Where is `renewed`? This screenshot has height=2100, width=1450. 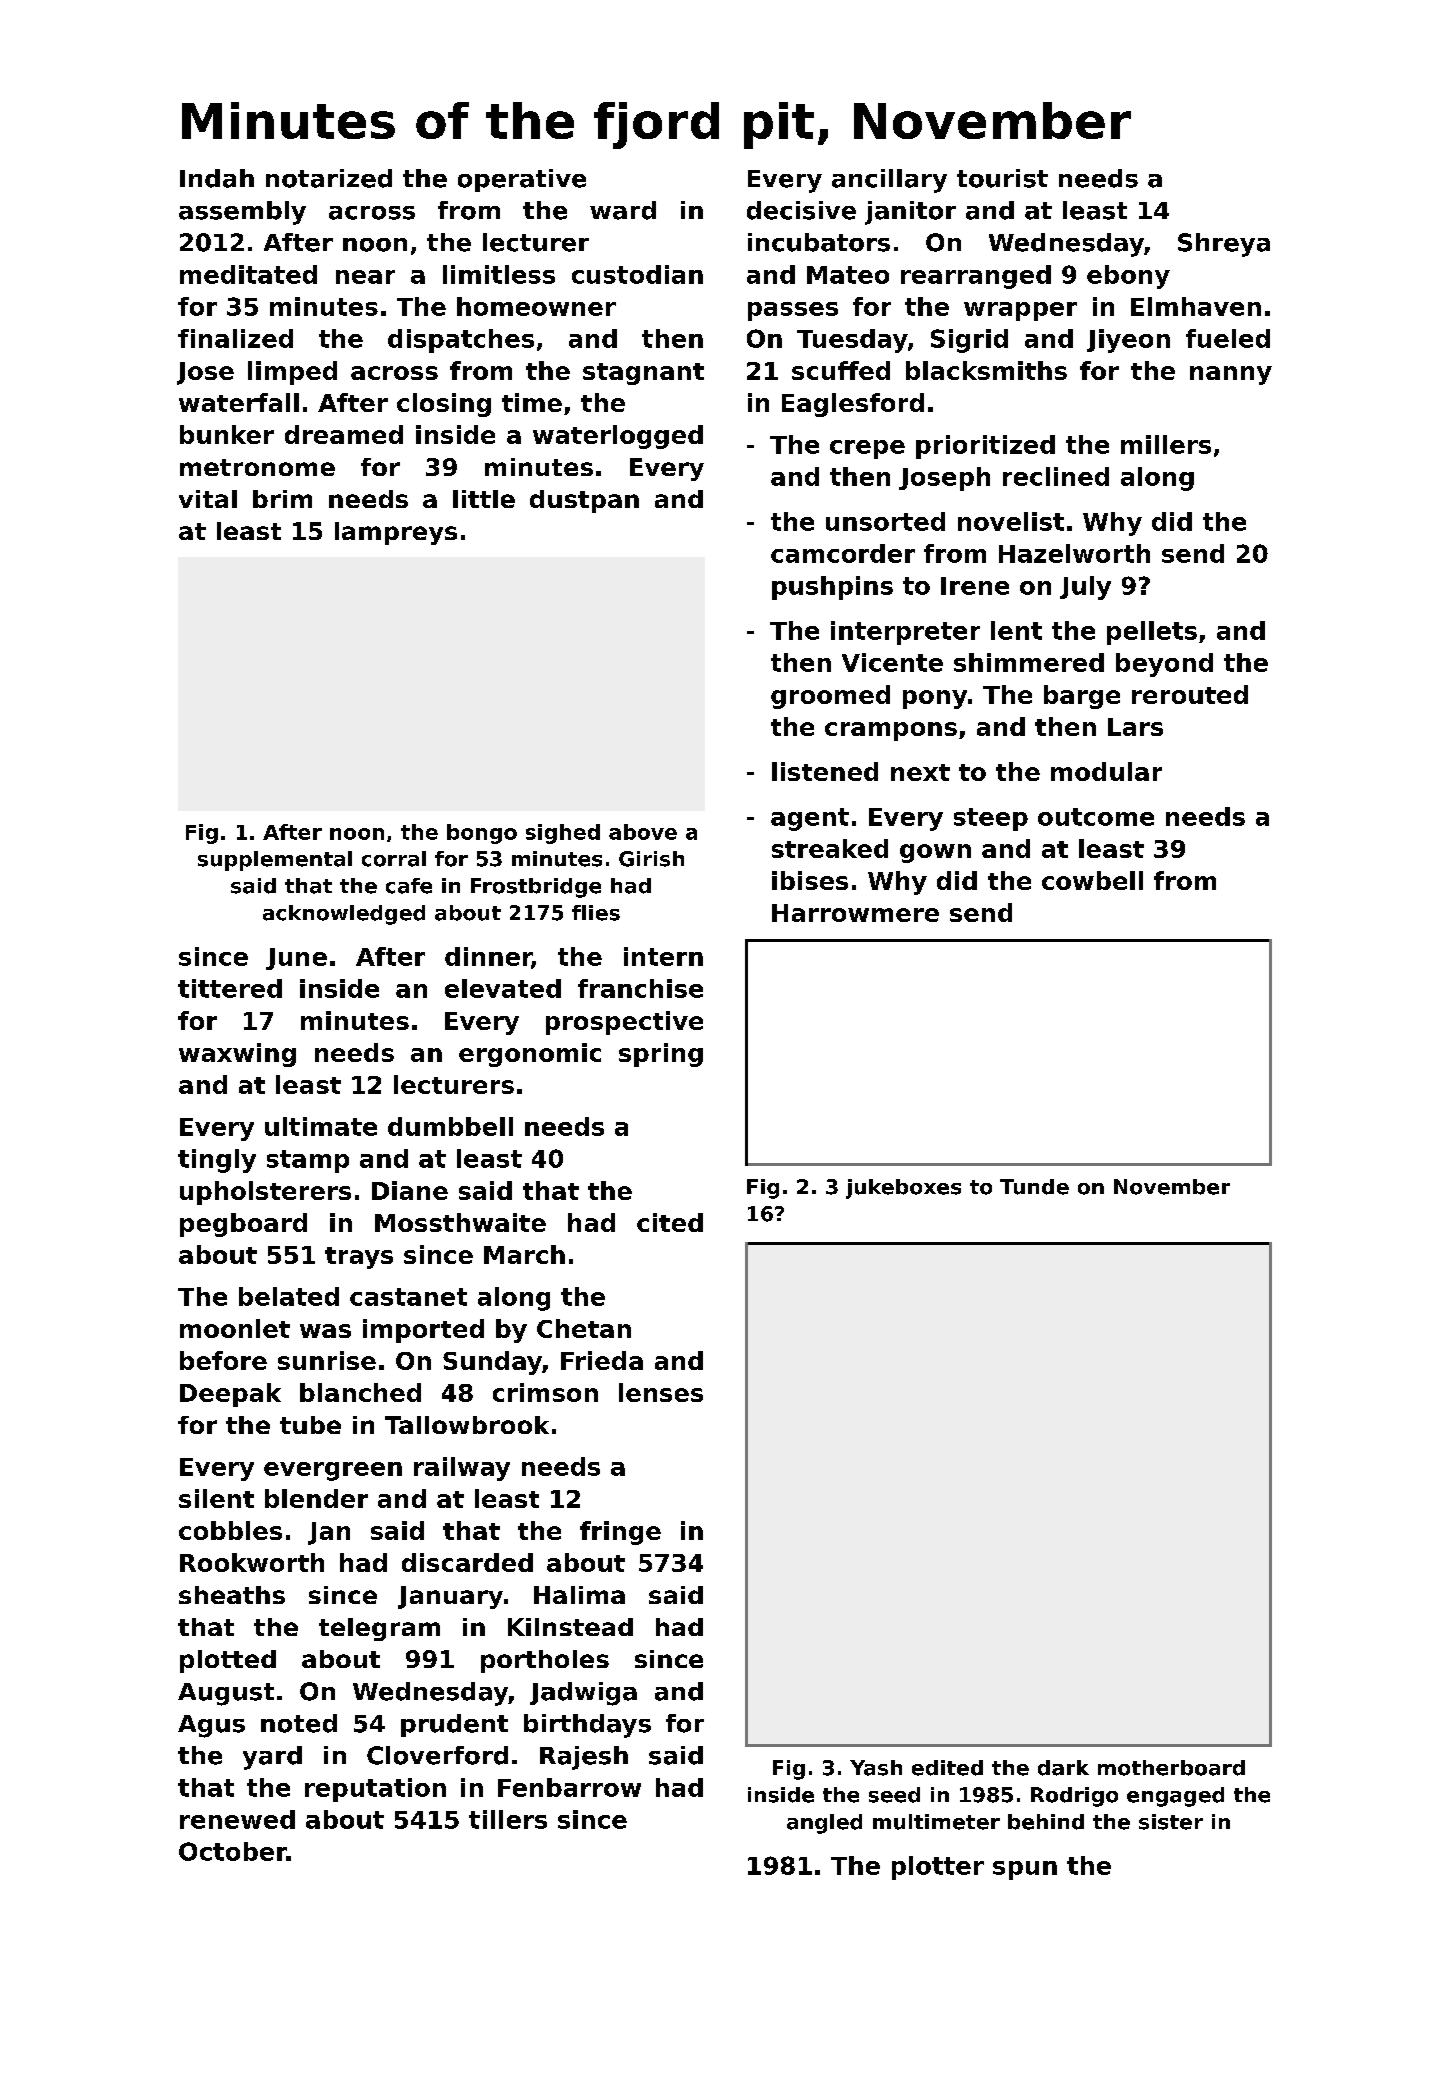
renewed is located at coordinates (237, 1819).
